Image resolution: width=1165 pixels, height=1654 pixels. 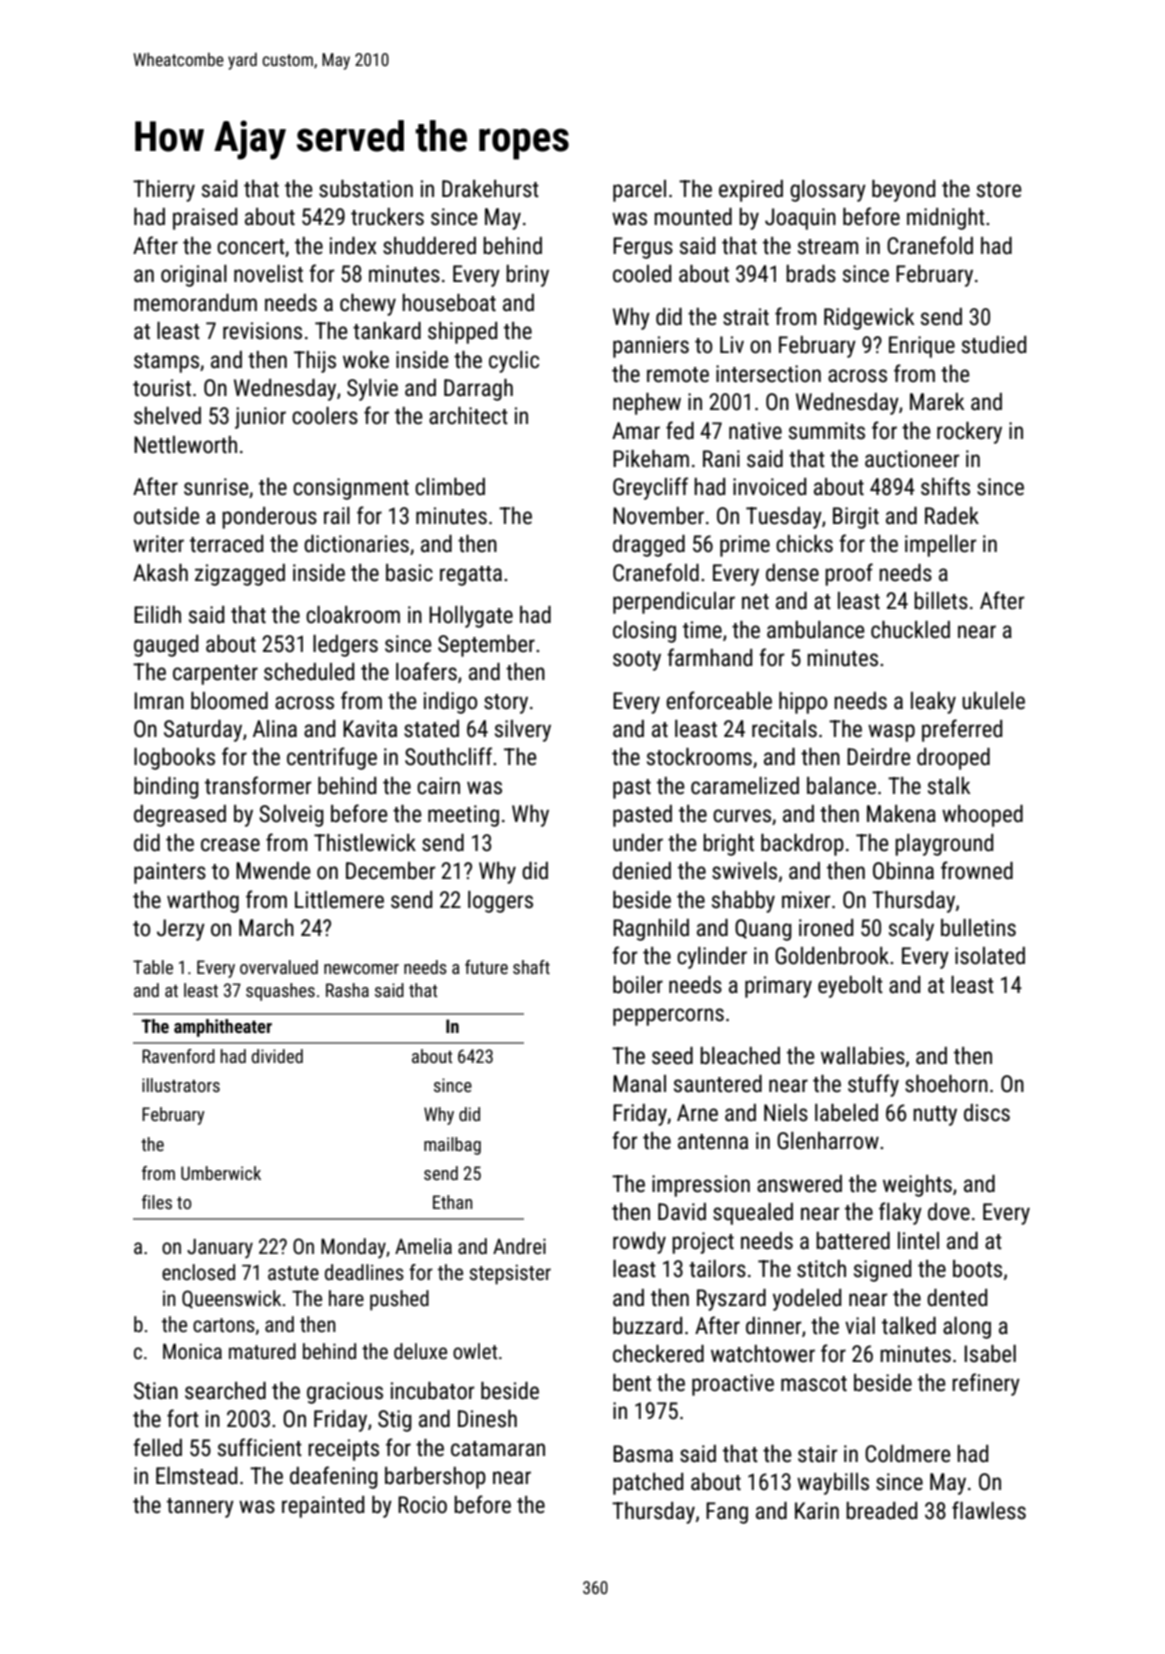 What do you see at coordinates (989, 1510) in the document?
I see `flawless` at bounding box center [989, 1510].
